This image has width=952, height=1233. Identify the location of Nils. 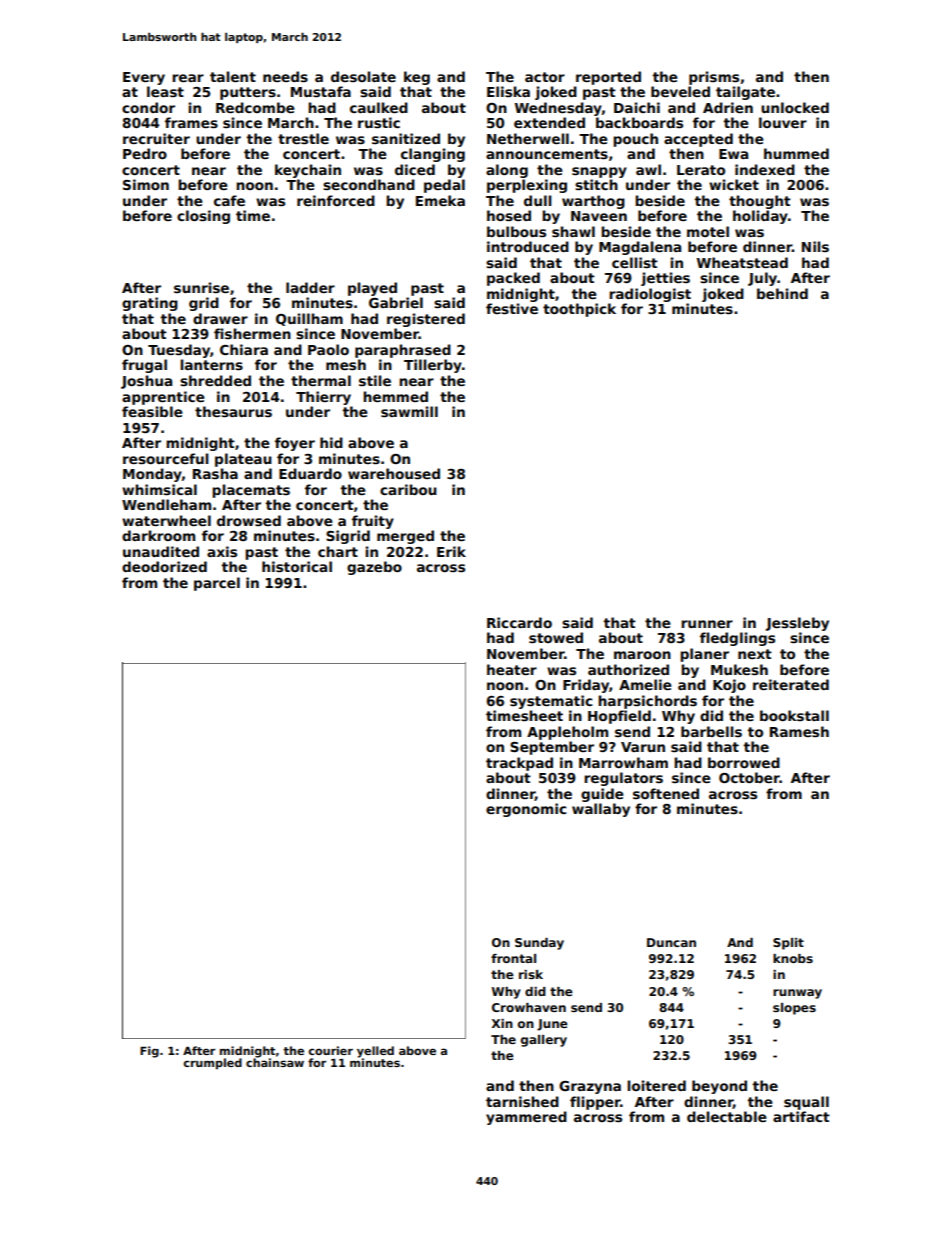
(815, 246).
